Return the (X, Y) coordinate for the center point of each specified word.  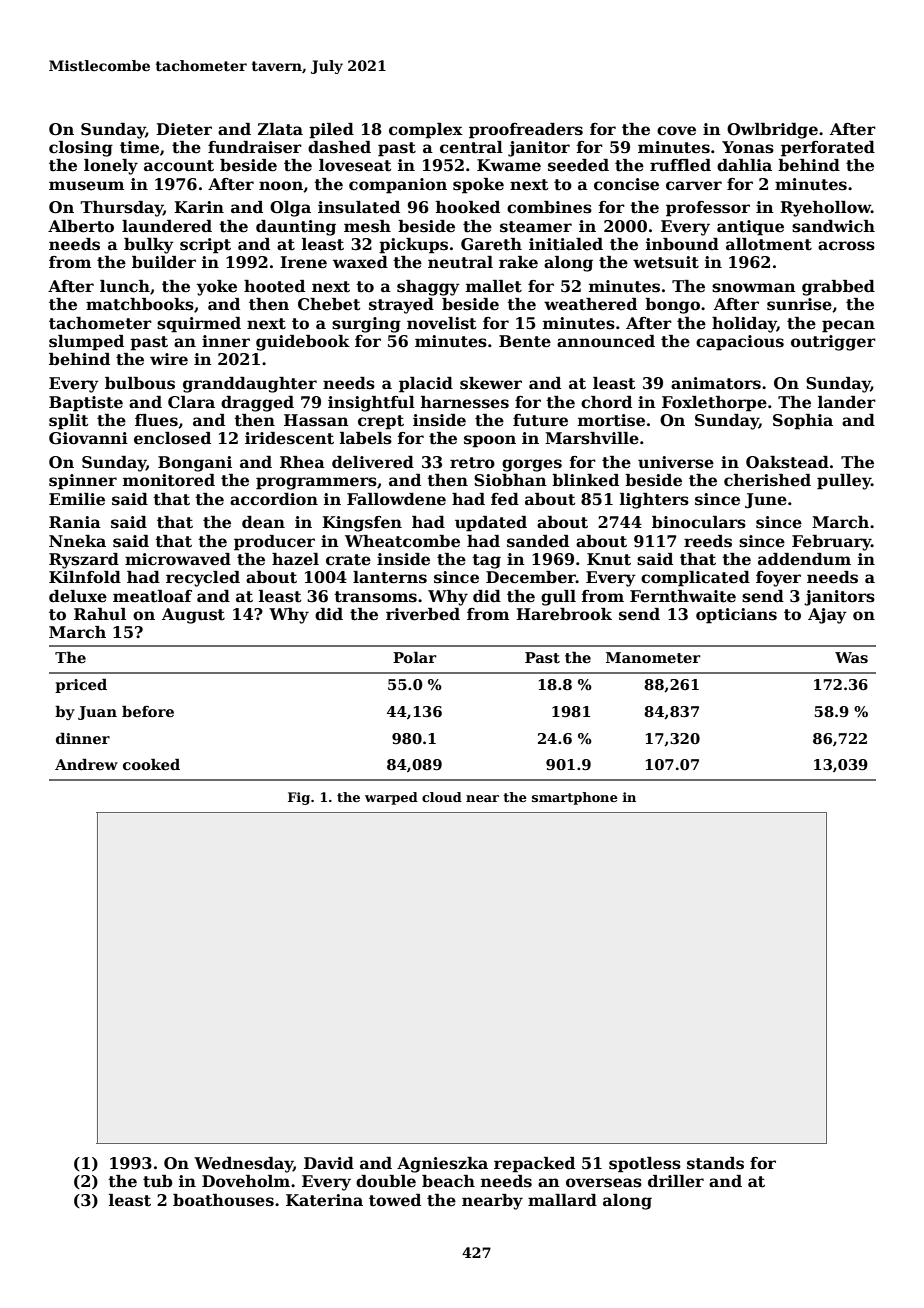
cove (676, 131)
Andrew (86, 764)
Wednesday (243, 1165)
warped (391, 798)
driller (676, 1181)
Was (851, 657)
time (139, 147)
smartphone (575, 798)
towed (395, 1200)
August (193, 616)
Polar (415, 657)
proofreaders (526, 131)
